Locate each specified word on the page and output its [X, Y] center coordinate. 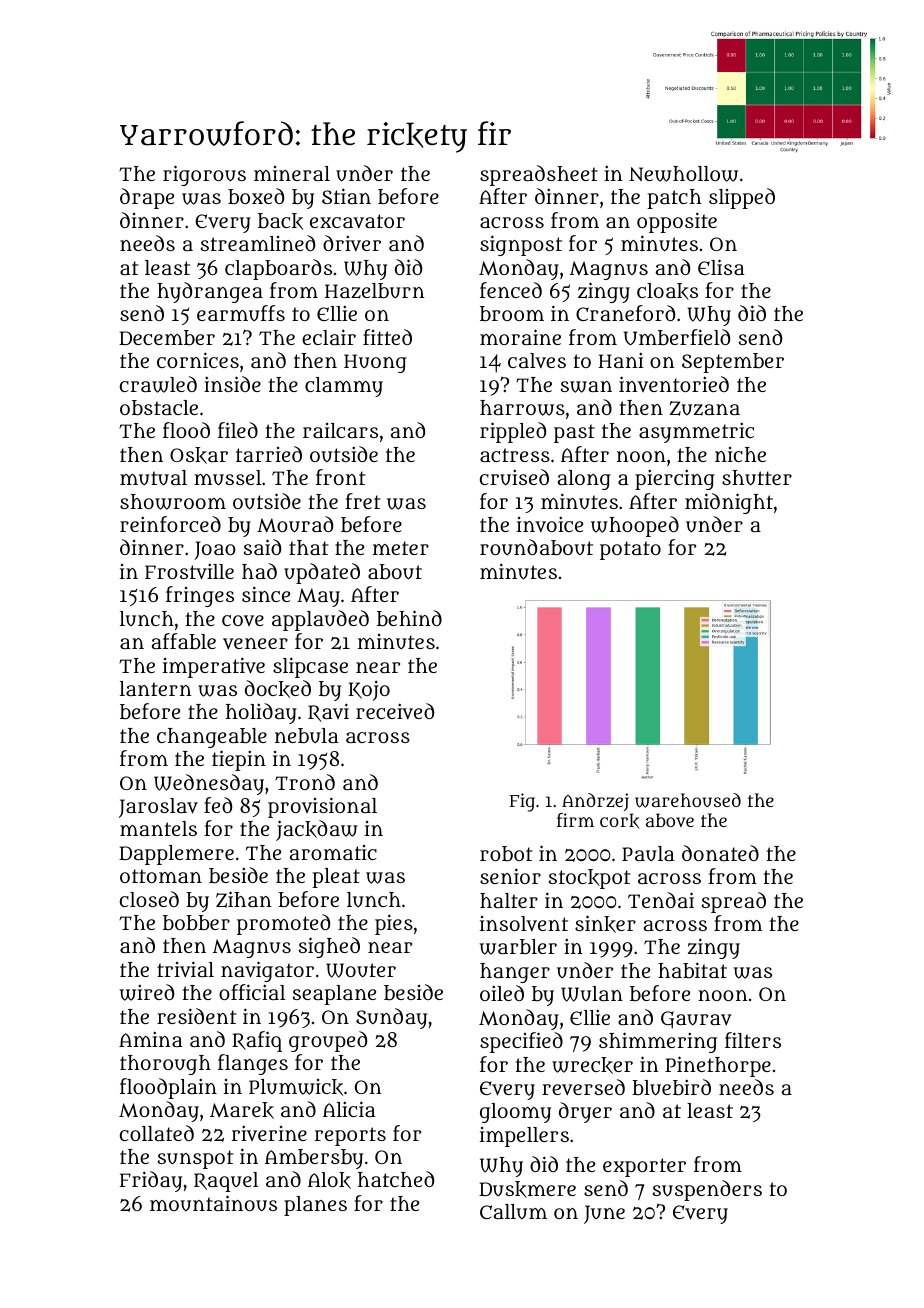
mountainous [213, 1203]
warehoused [688, 800]
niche [740, 454]
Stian [346, 196]
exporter [644, 1167]
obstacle [159, 407]
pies [394, 924]
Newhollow [683, 174]
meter [401, 548]
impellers [524, 1137]
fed [218, 805]
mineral [292, 173]
